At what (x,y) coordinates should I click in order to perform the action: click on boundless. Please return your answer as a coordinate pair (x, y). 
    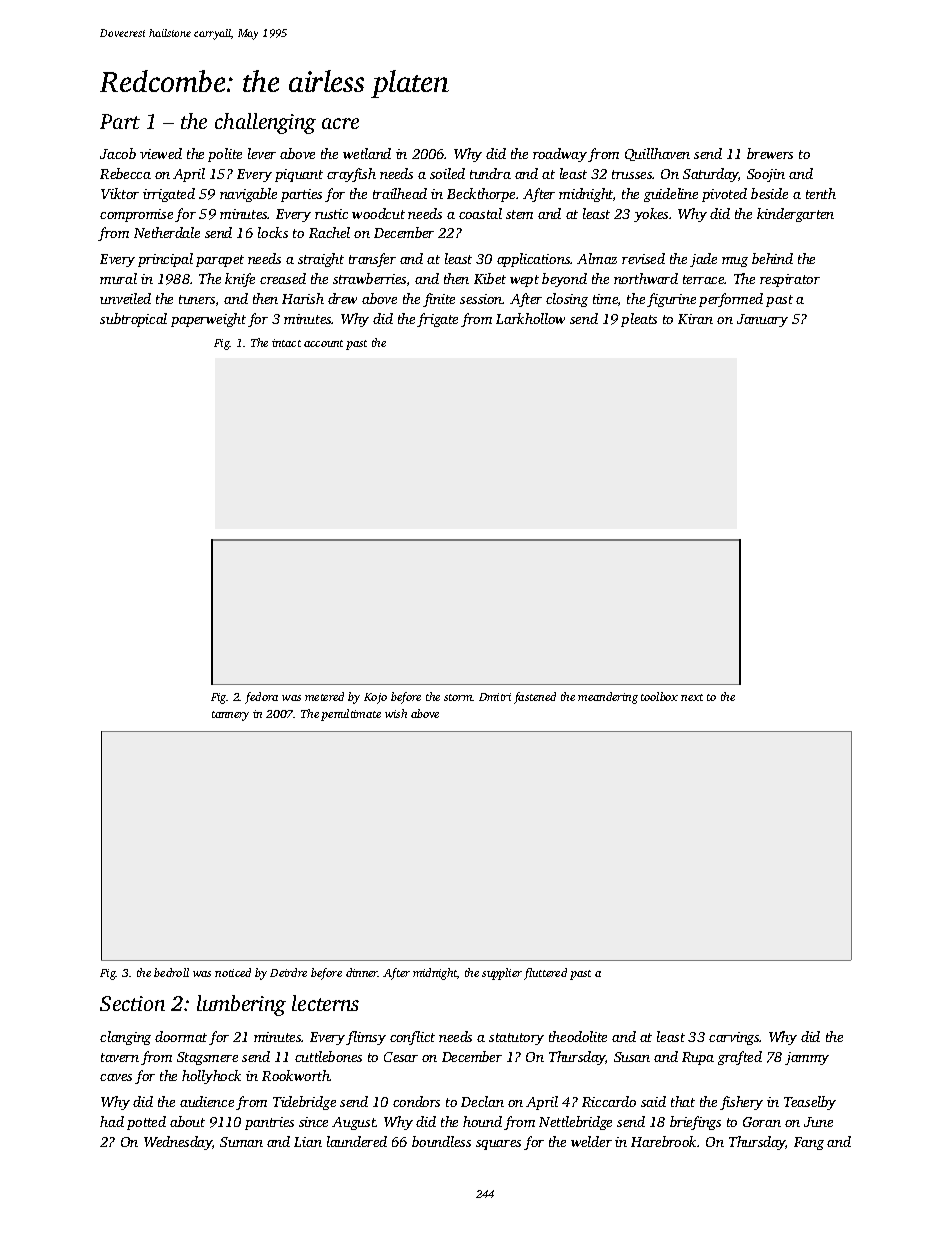
    Looking at the image, I should click on (441, 1141).
